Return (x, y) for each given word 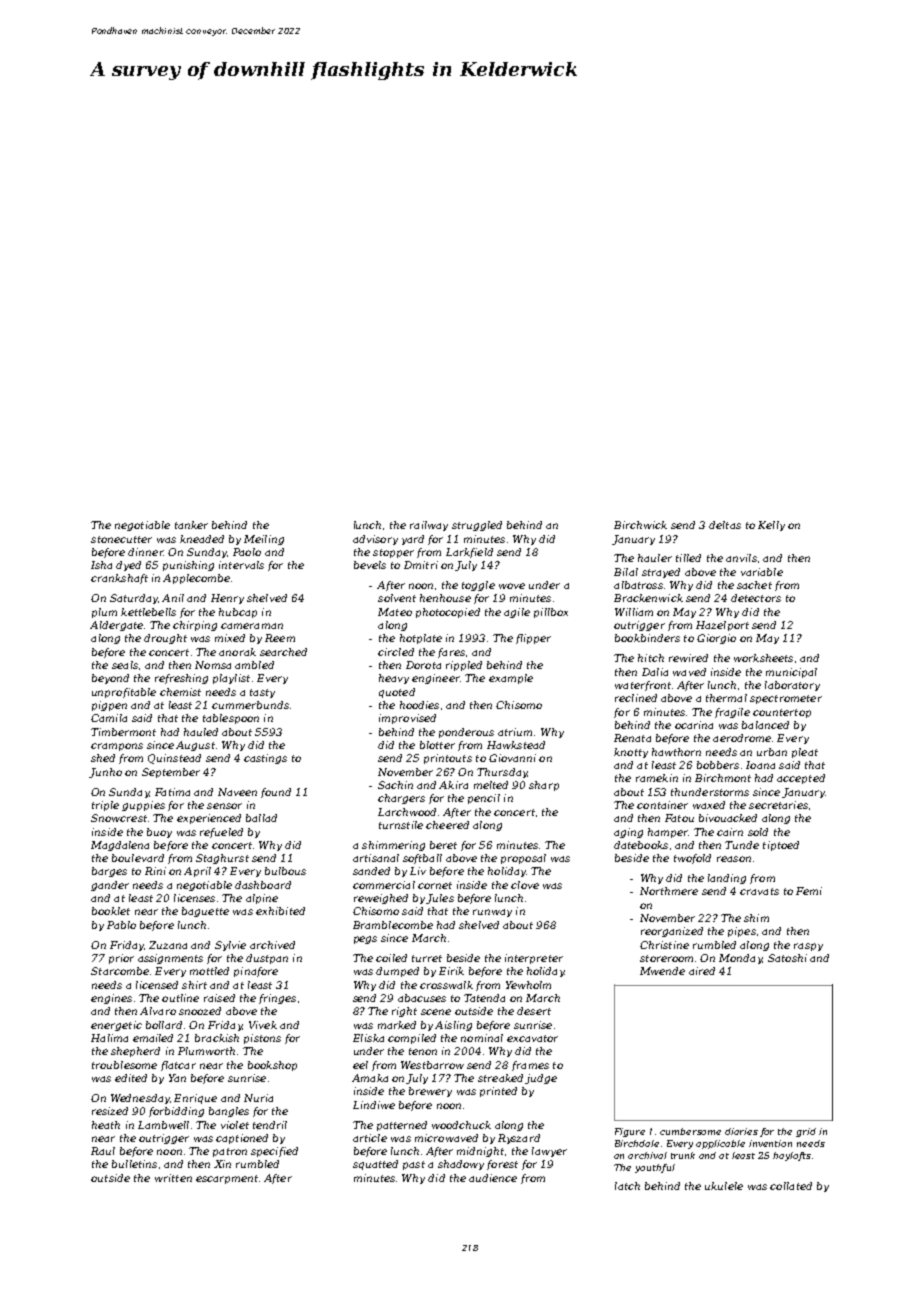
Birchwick (640, 525)
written (173, 1178)
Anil (173, 598)
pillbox (551, 613)
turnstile (401, 825)
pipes (742, 932)
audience (493, 1178)
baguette (205, 912)
